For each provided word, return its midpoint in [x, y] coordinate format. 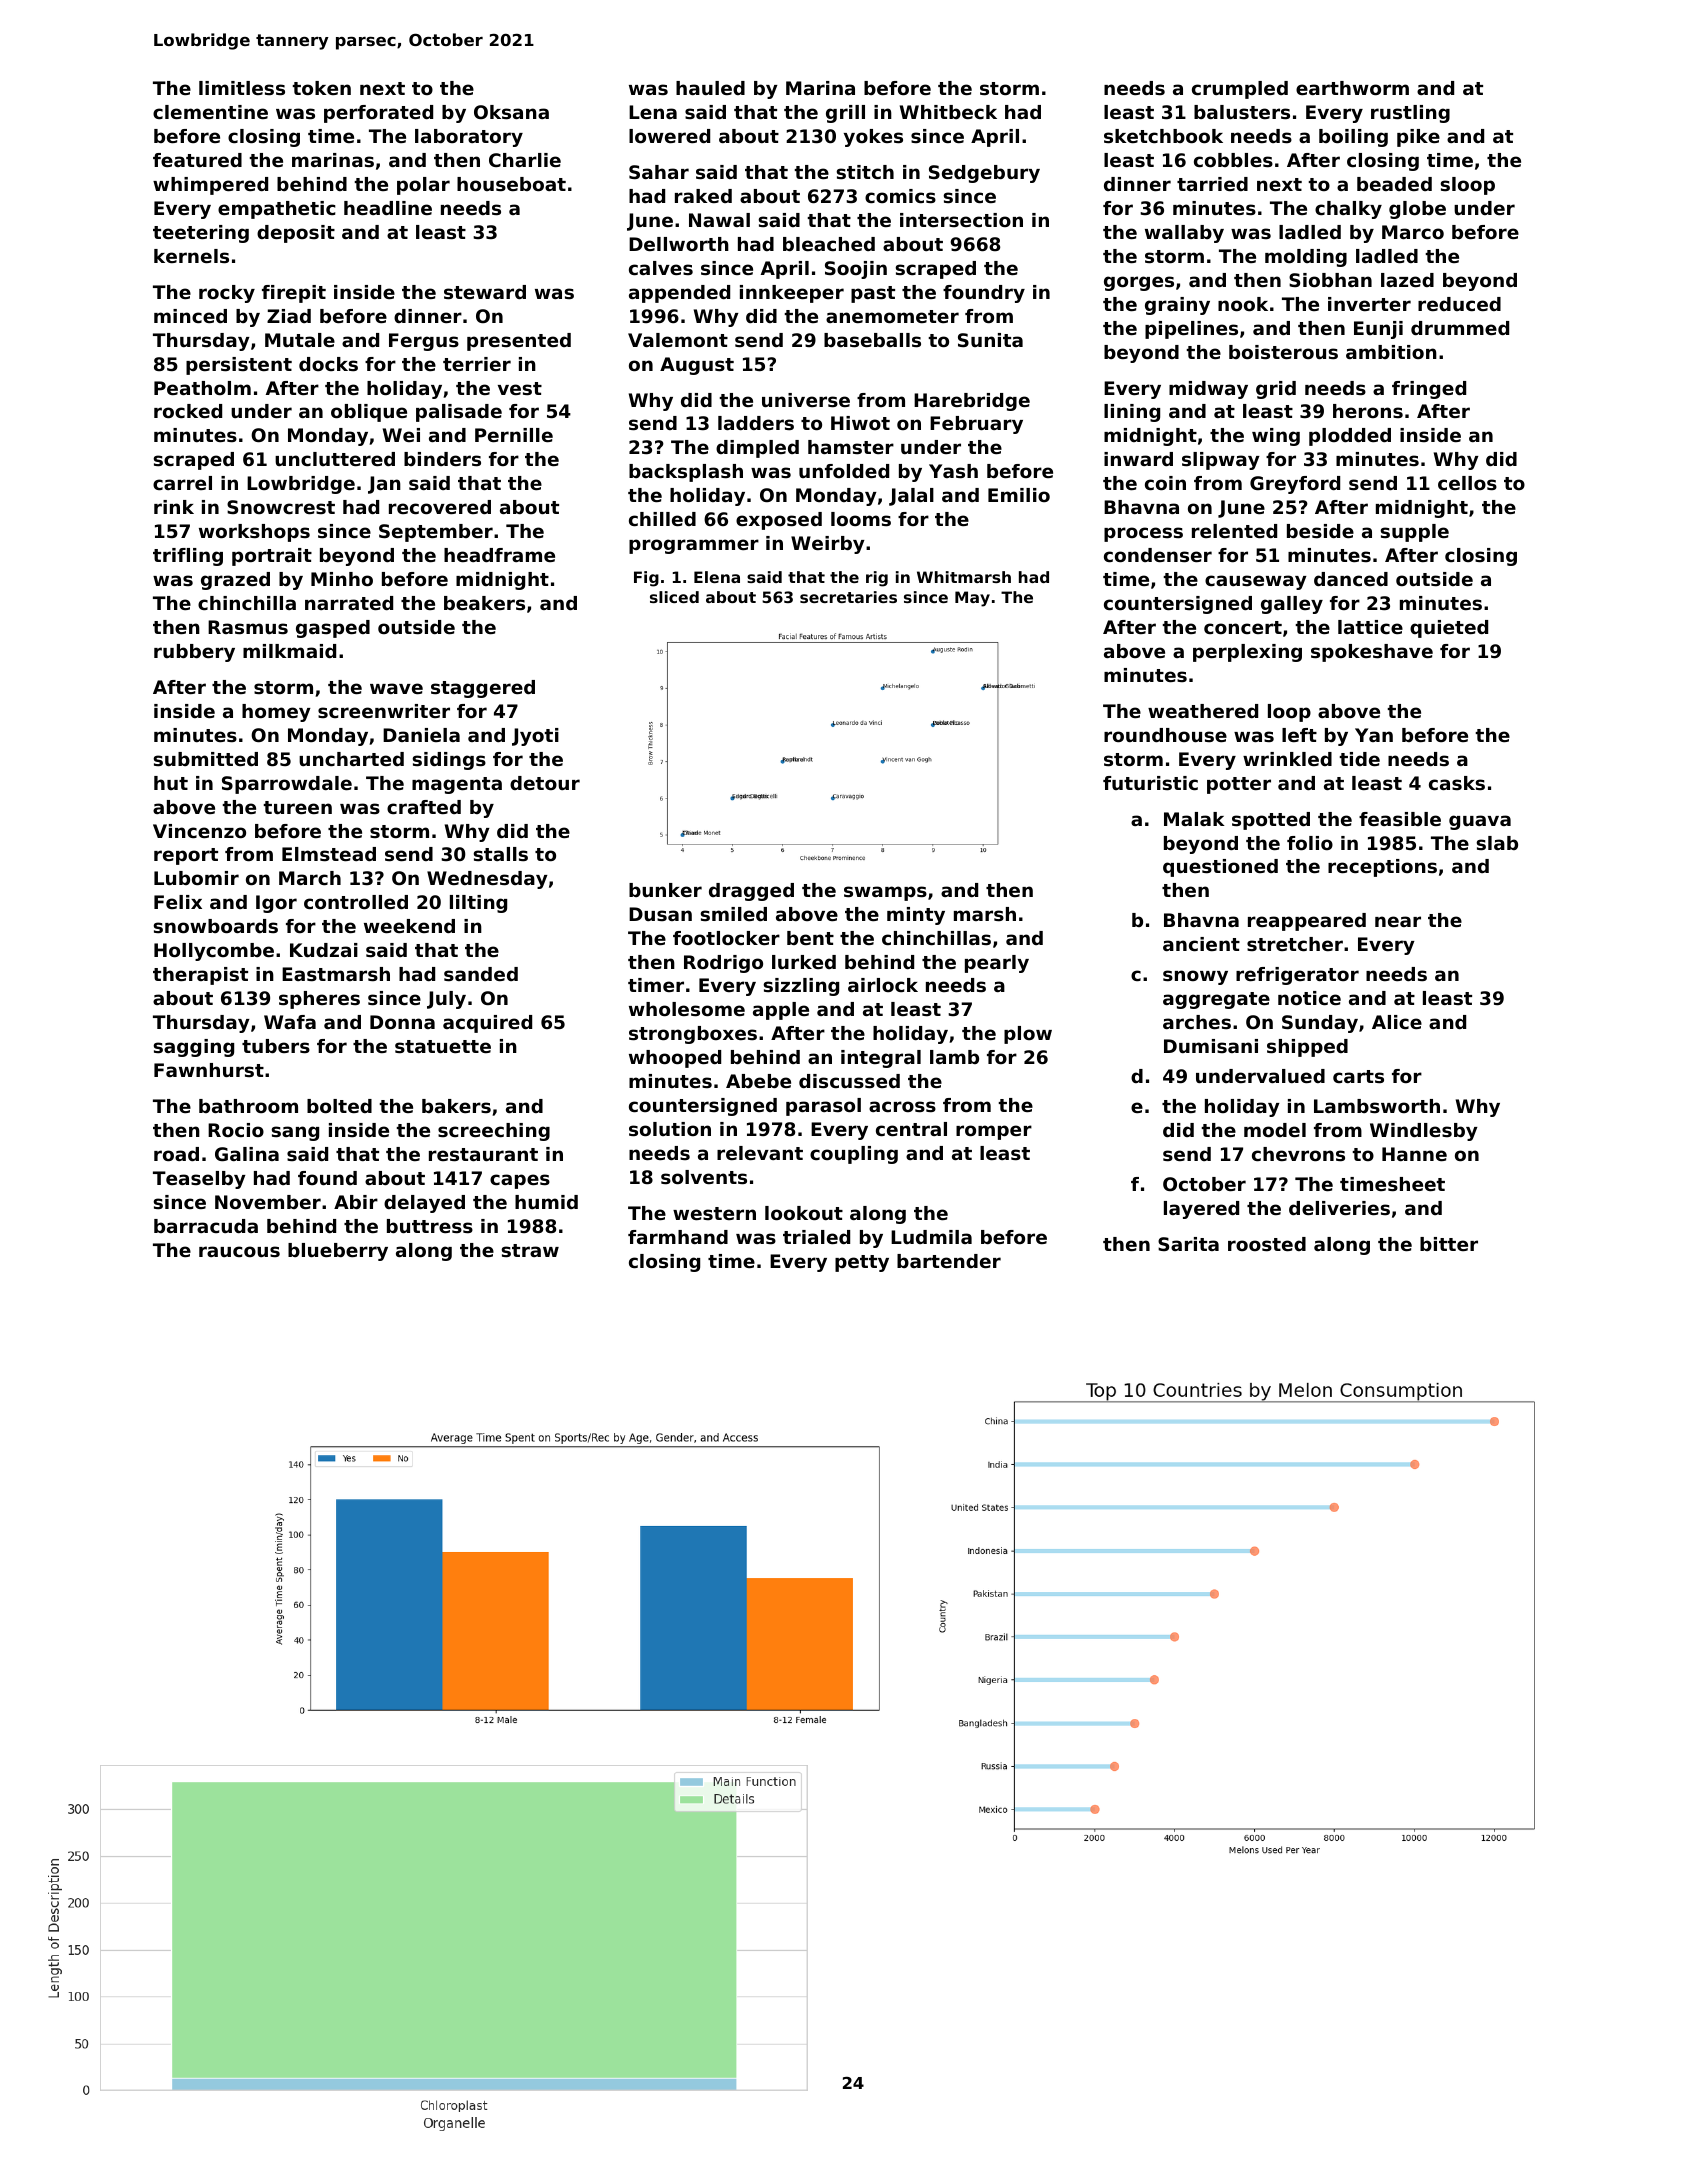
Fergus [424, 342]
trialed [816, 1237]
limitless [242, 88]
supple [1414, 533]
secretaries [848, 597]
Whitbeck [948, 112]
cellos [1467, 483]
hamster [851, 447]
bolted [339, 1106]
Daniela [421, 735]
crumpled [1240, 90]
